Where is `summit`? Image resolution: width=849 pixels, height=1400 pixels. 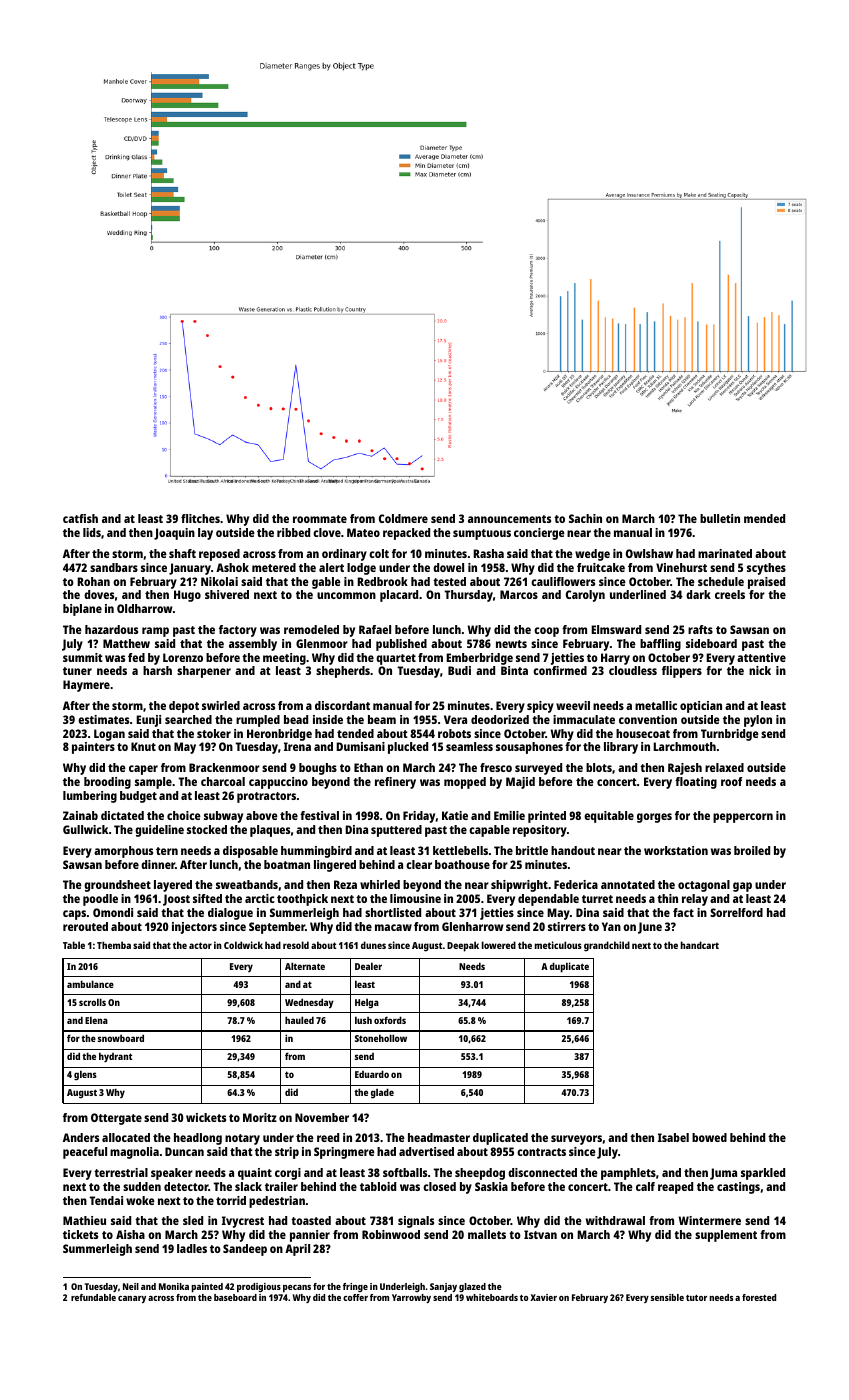 summit is located at coordinates (82, 657).
